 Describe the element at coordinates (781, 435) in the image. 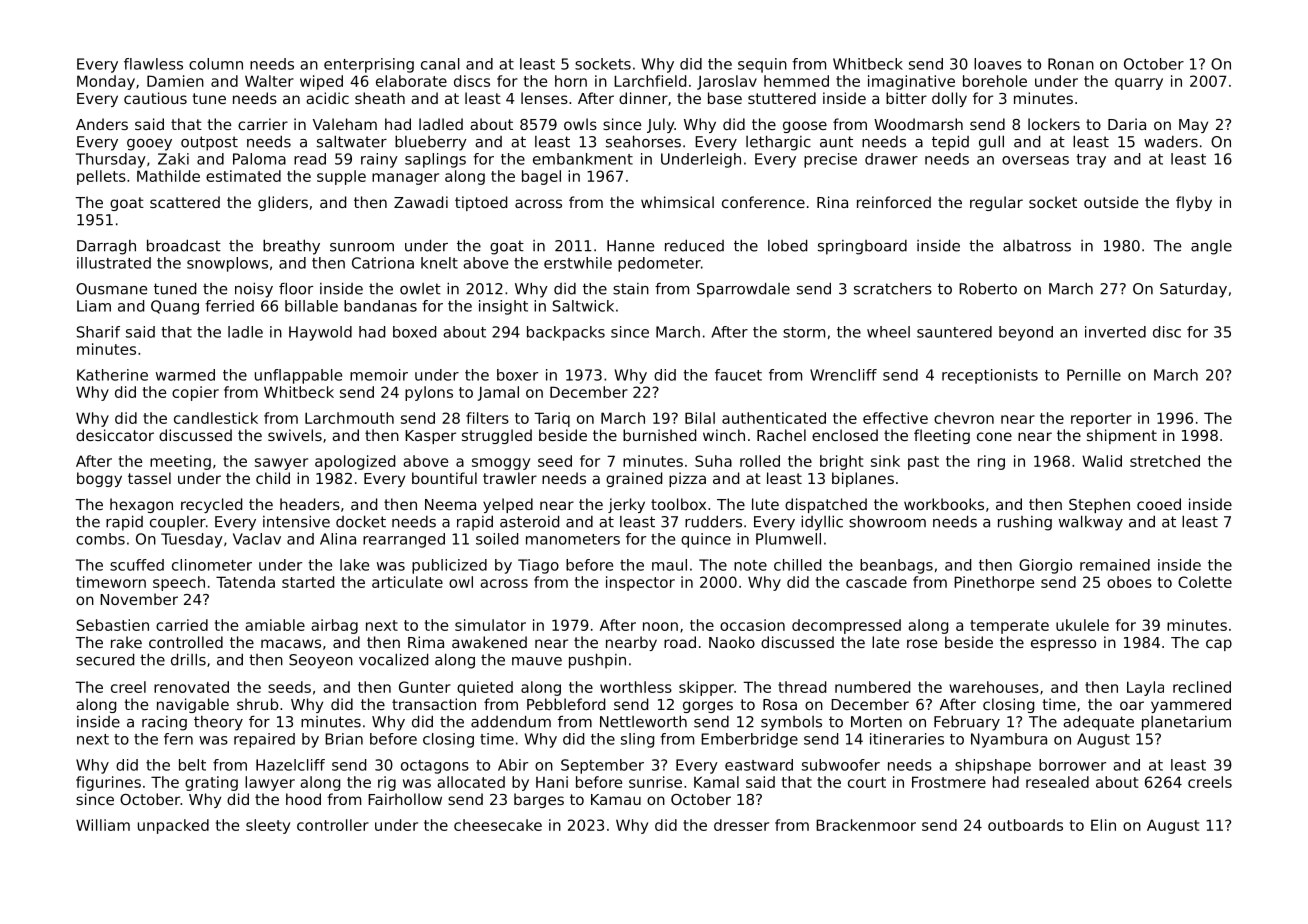

I see `Rachel` at that location.
